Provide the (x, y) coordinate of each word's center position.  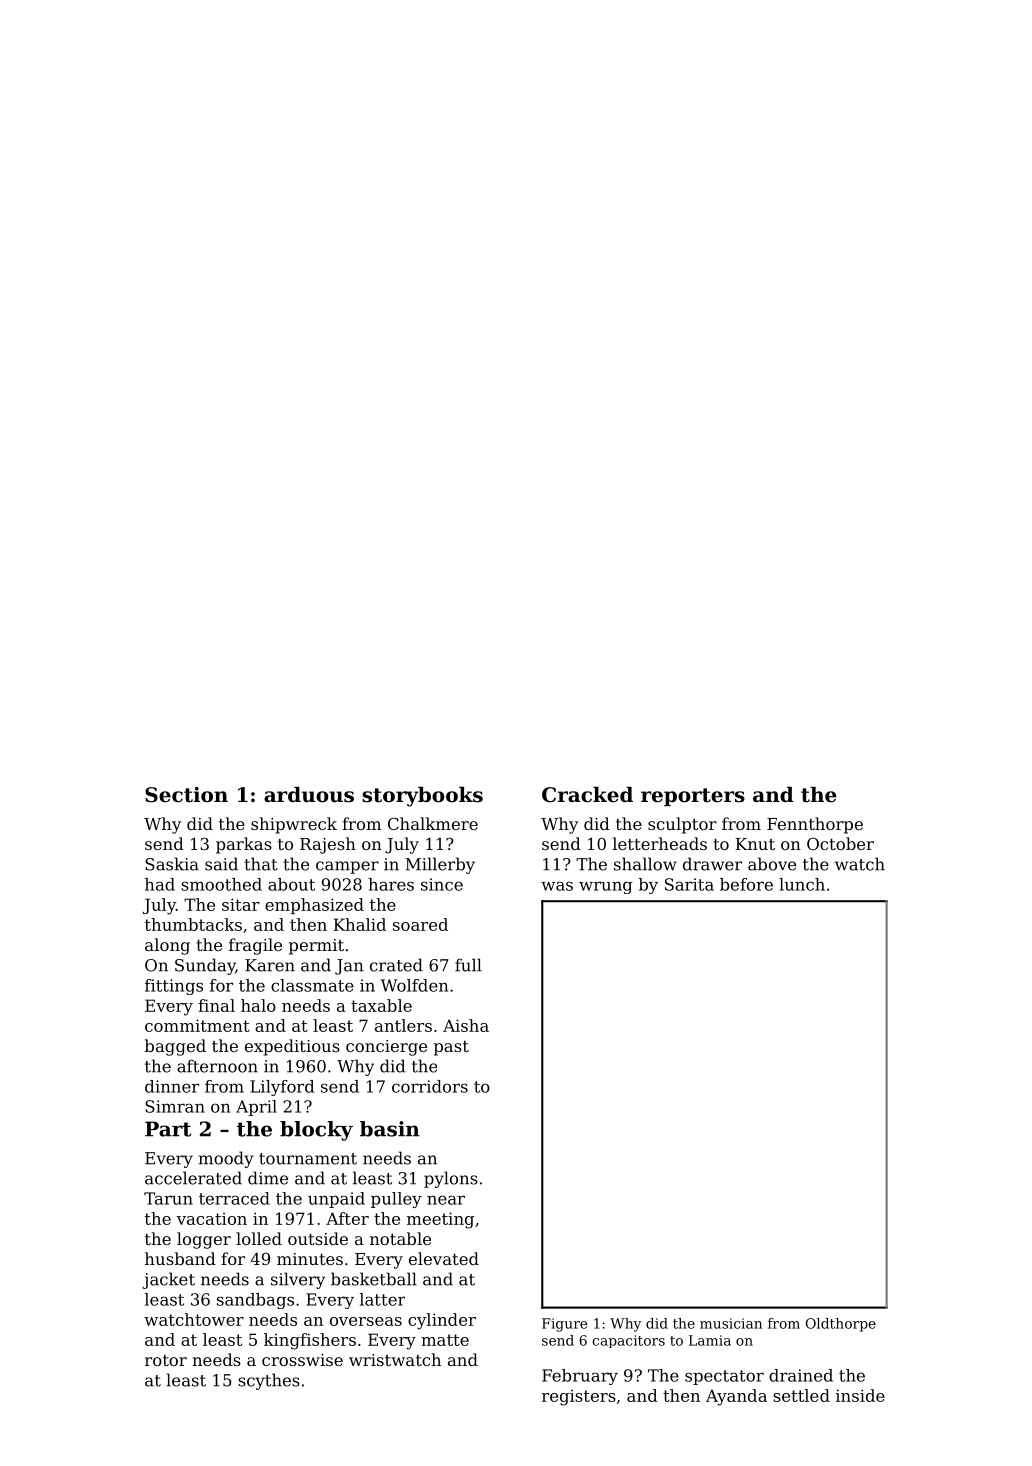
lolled (259, 1238)
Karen (270, 965)
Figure (564, 1325)
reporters (693, 797)
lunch (802, 884)
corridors (430, 1086)
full (468, 965)
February (580, 1377)
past (451, 1048)
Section (186, 795)
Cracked (587, 795)
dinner (172, 1086)
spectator (724, 1377)
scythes (269, 1381)
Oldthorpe (841, 1325)
